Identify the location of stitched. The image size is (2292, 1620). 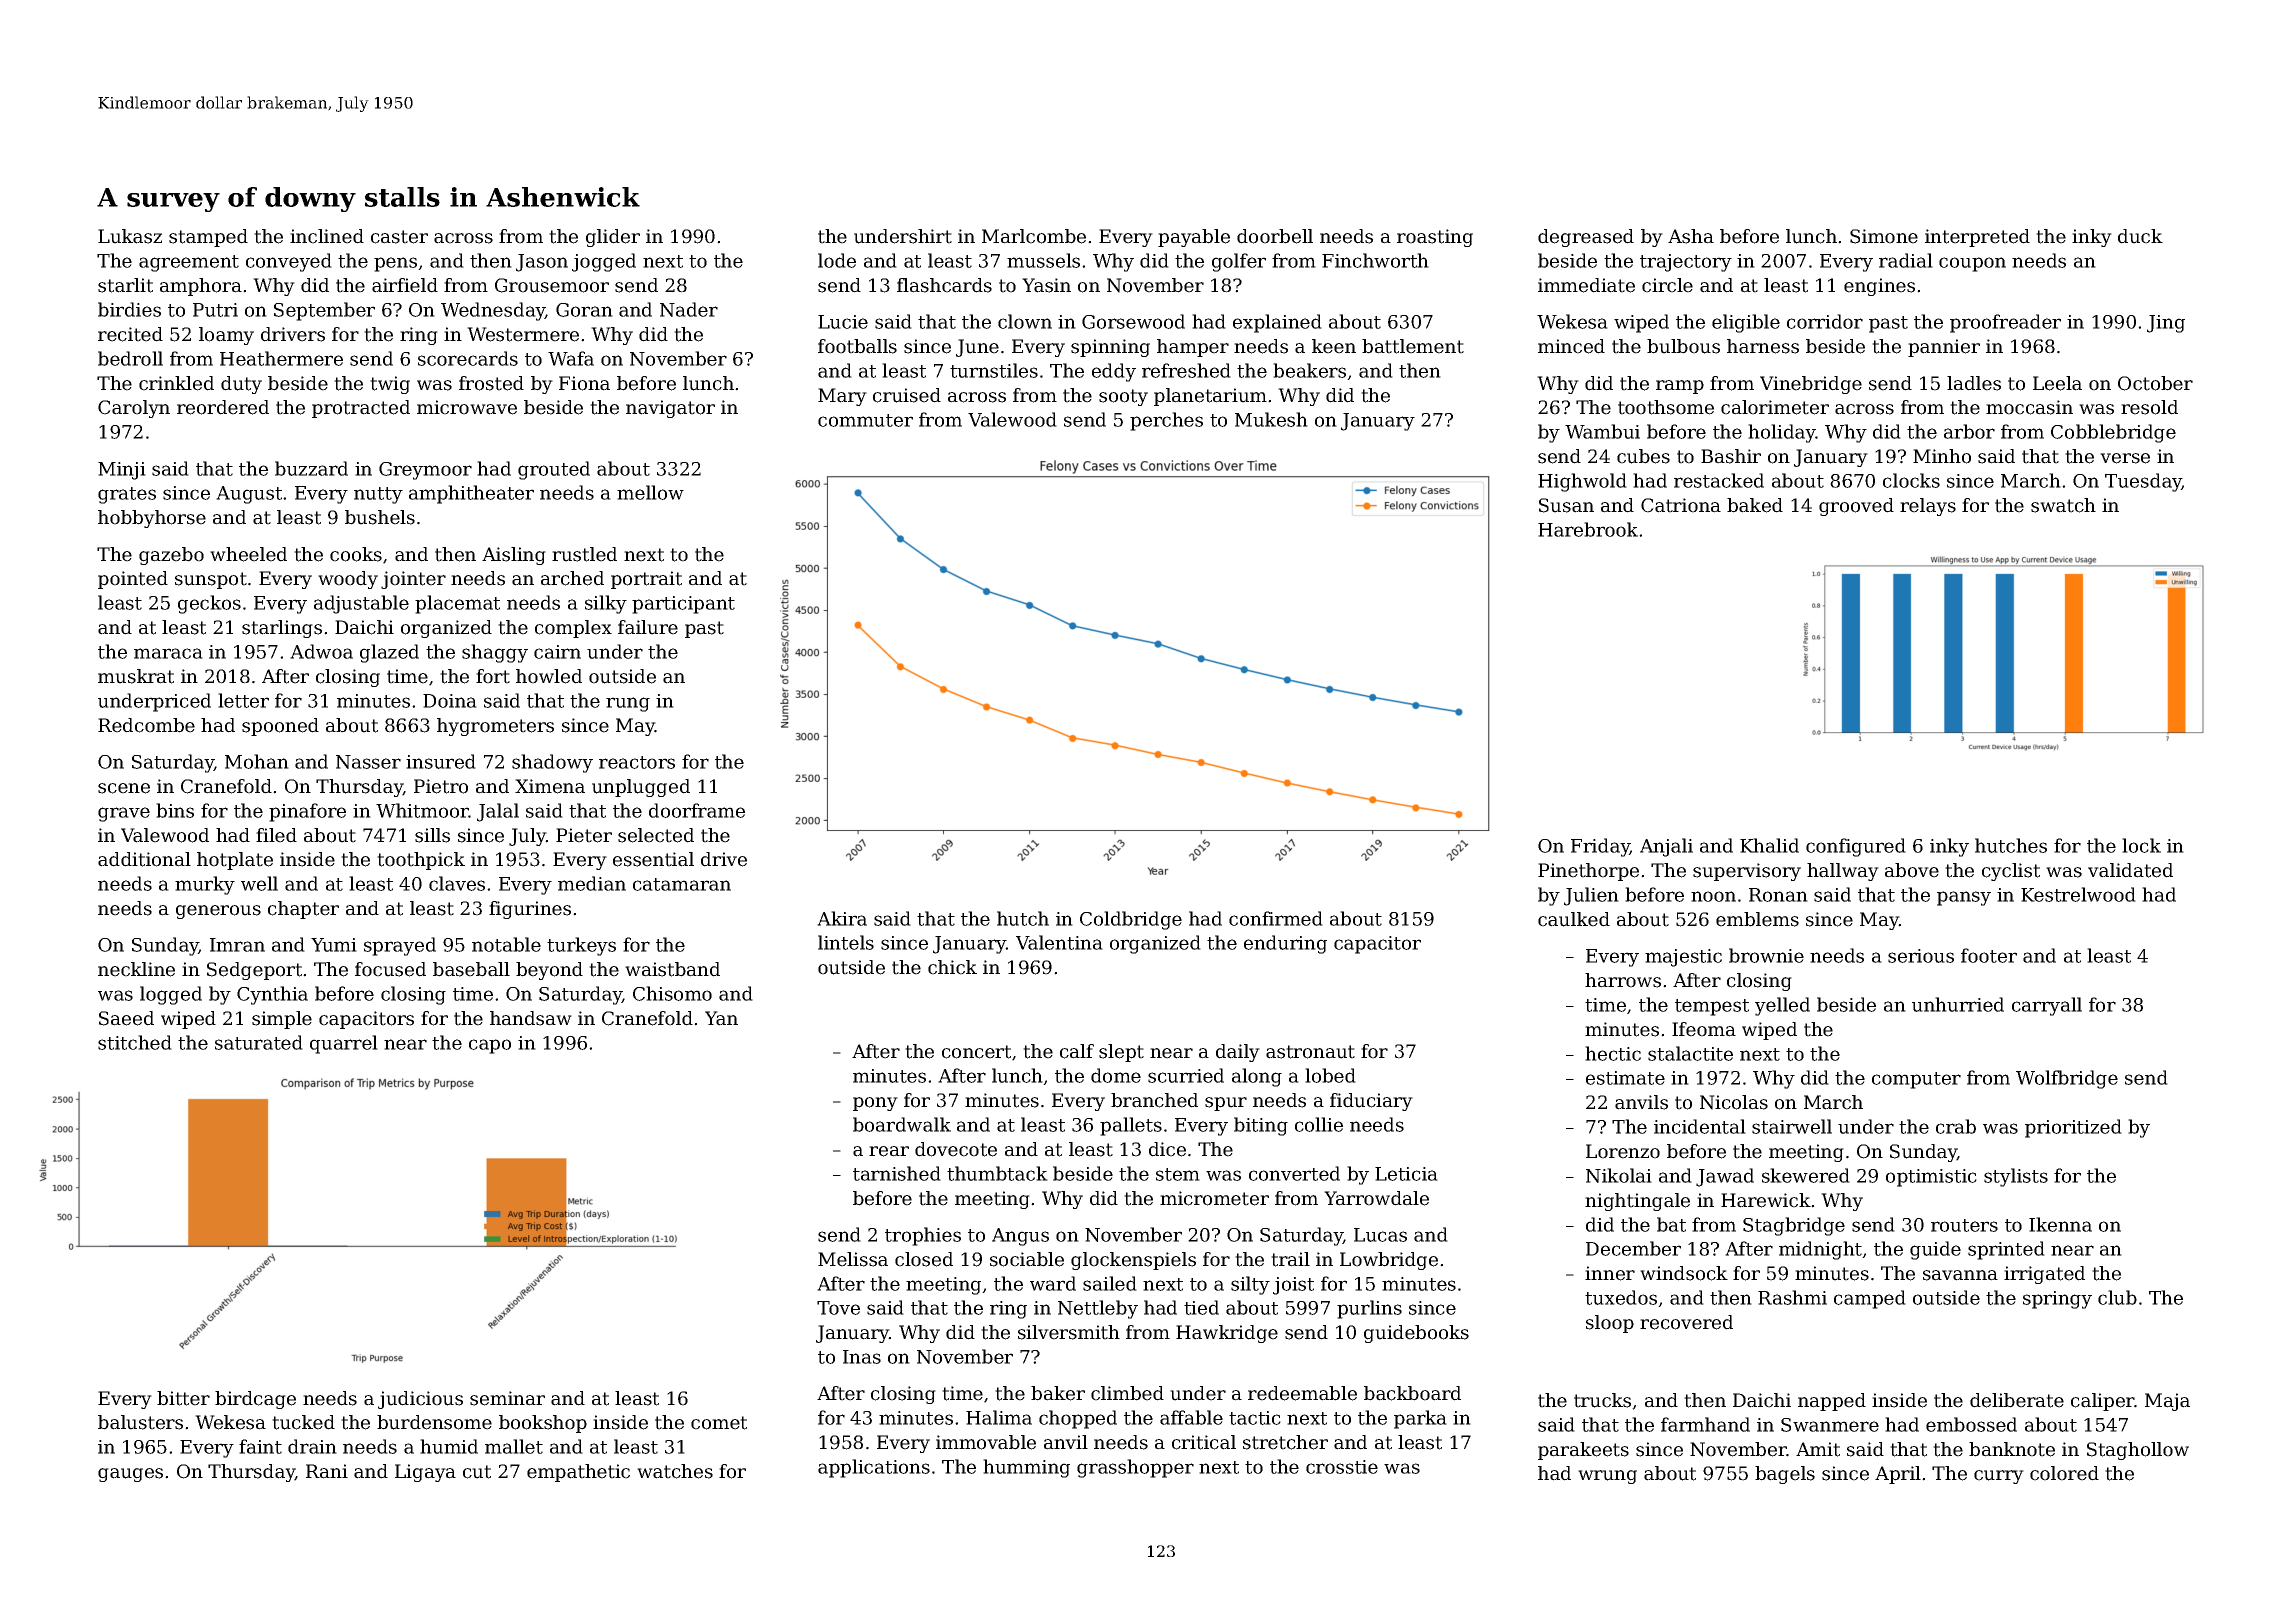
(135, 1042).
